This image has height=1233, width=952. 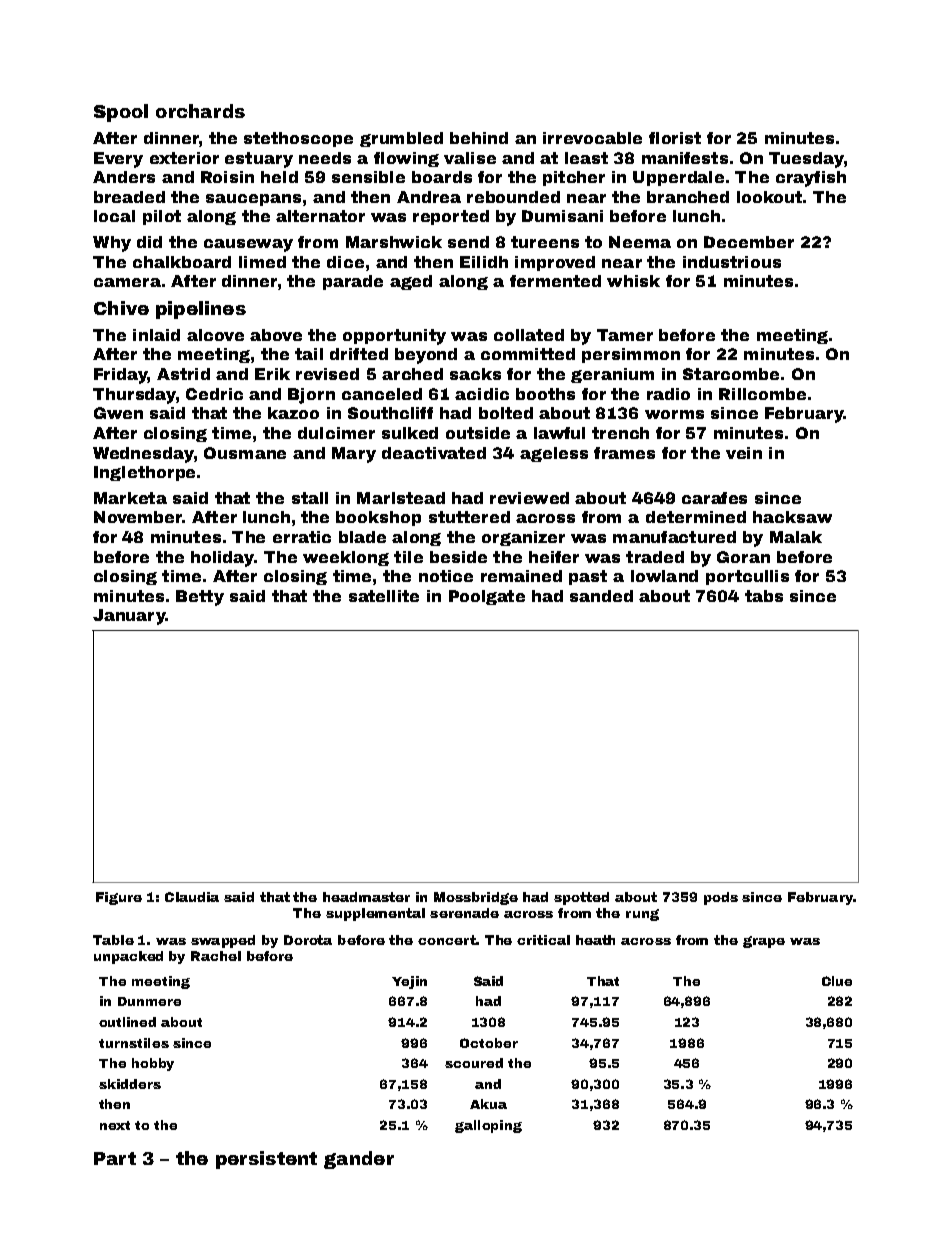 I want to click on tabs, so click(x=764, y=596).
